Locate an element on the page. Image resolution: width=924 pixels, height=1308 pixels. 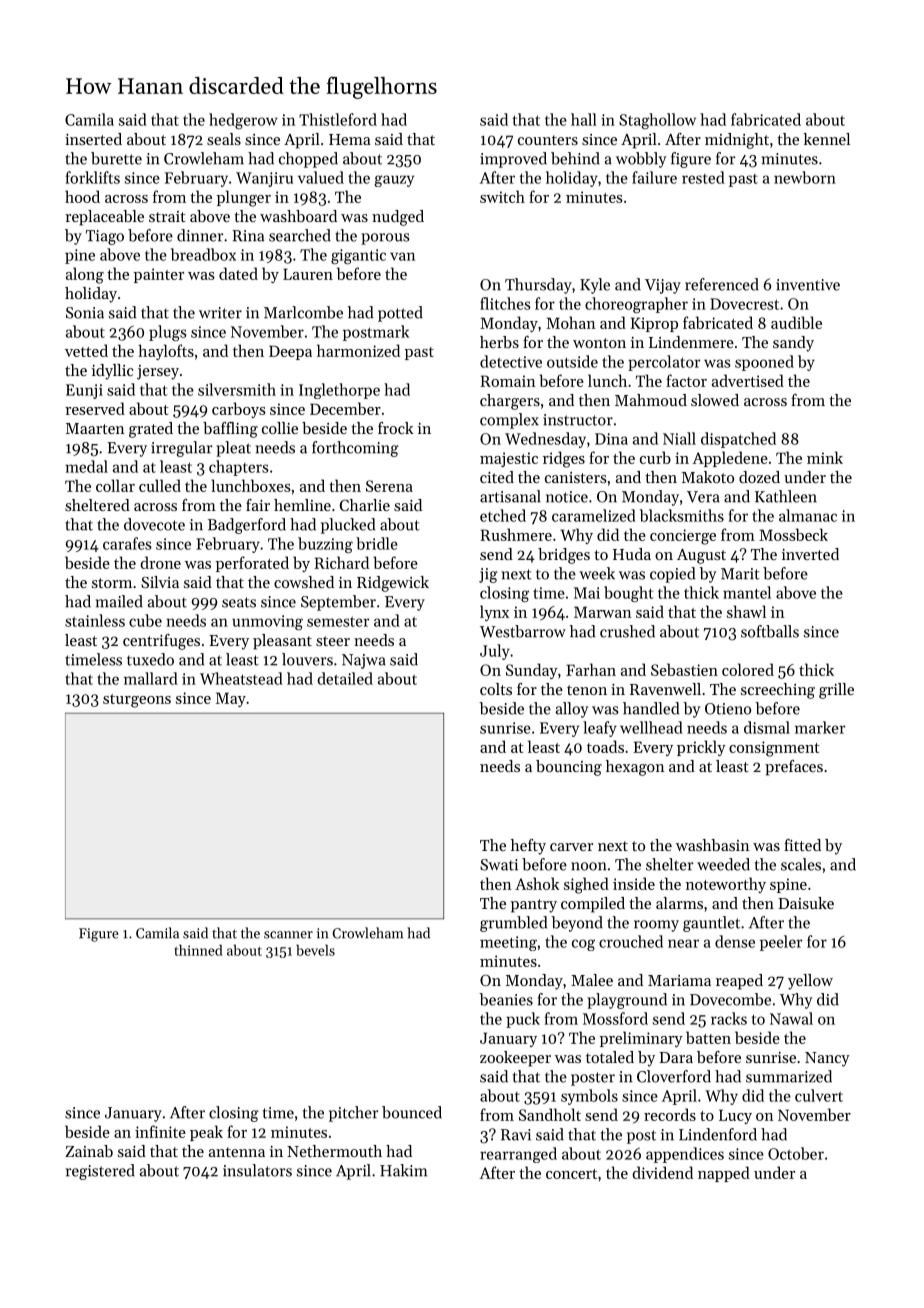
inserted is located at coordinates (93, 139).
